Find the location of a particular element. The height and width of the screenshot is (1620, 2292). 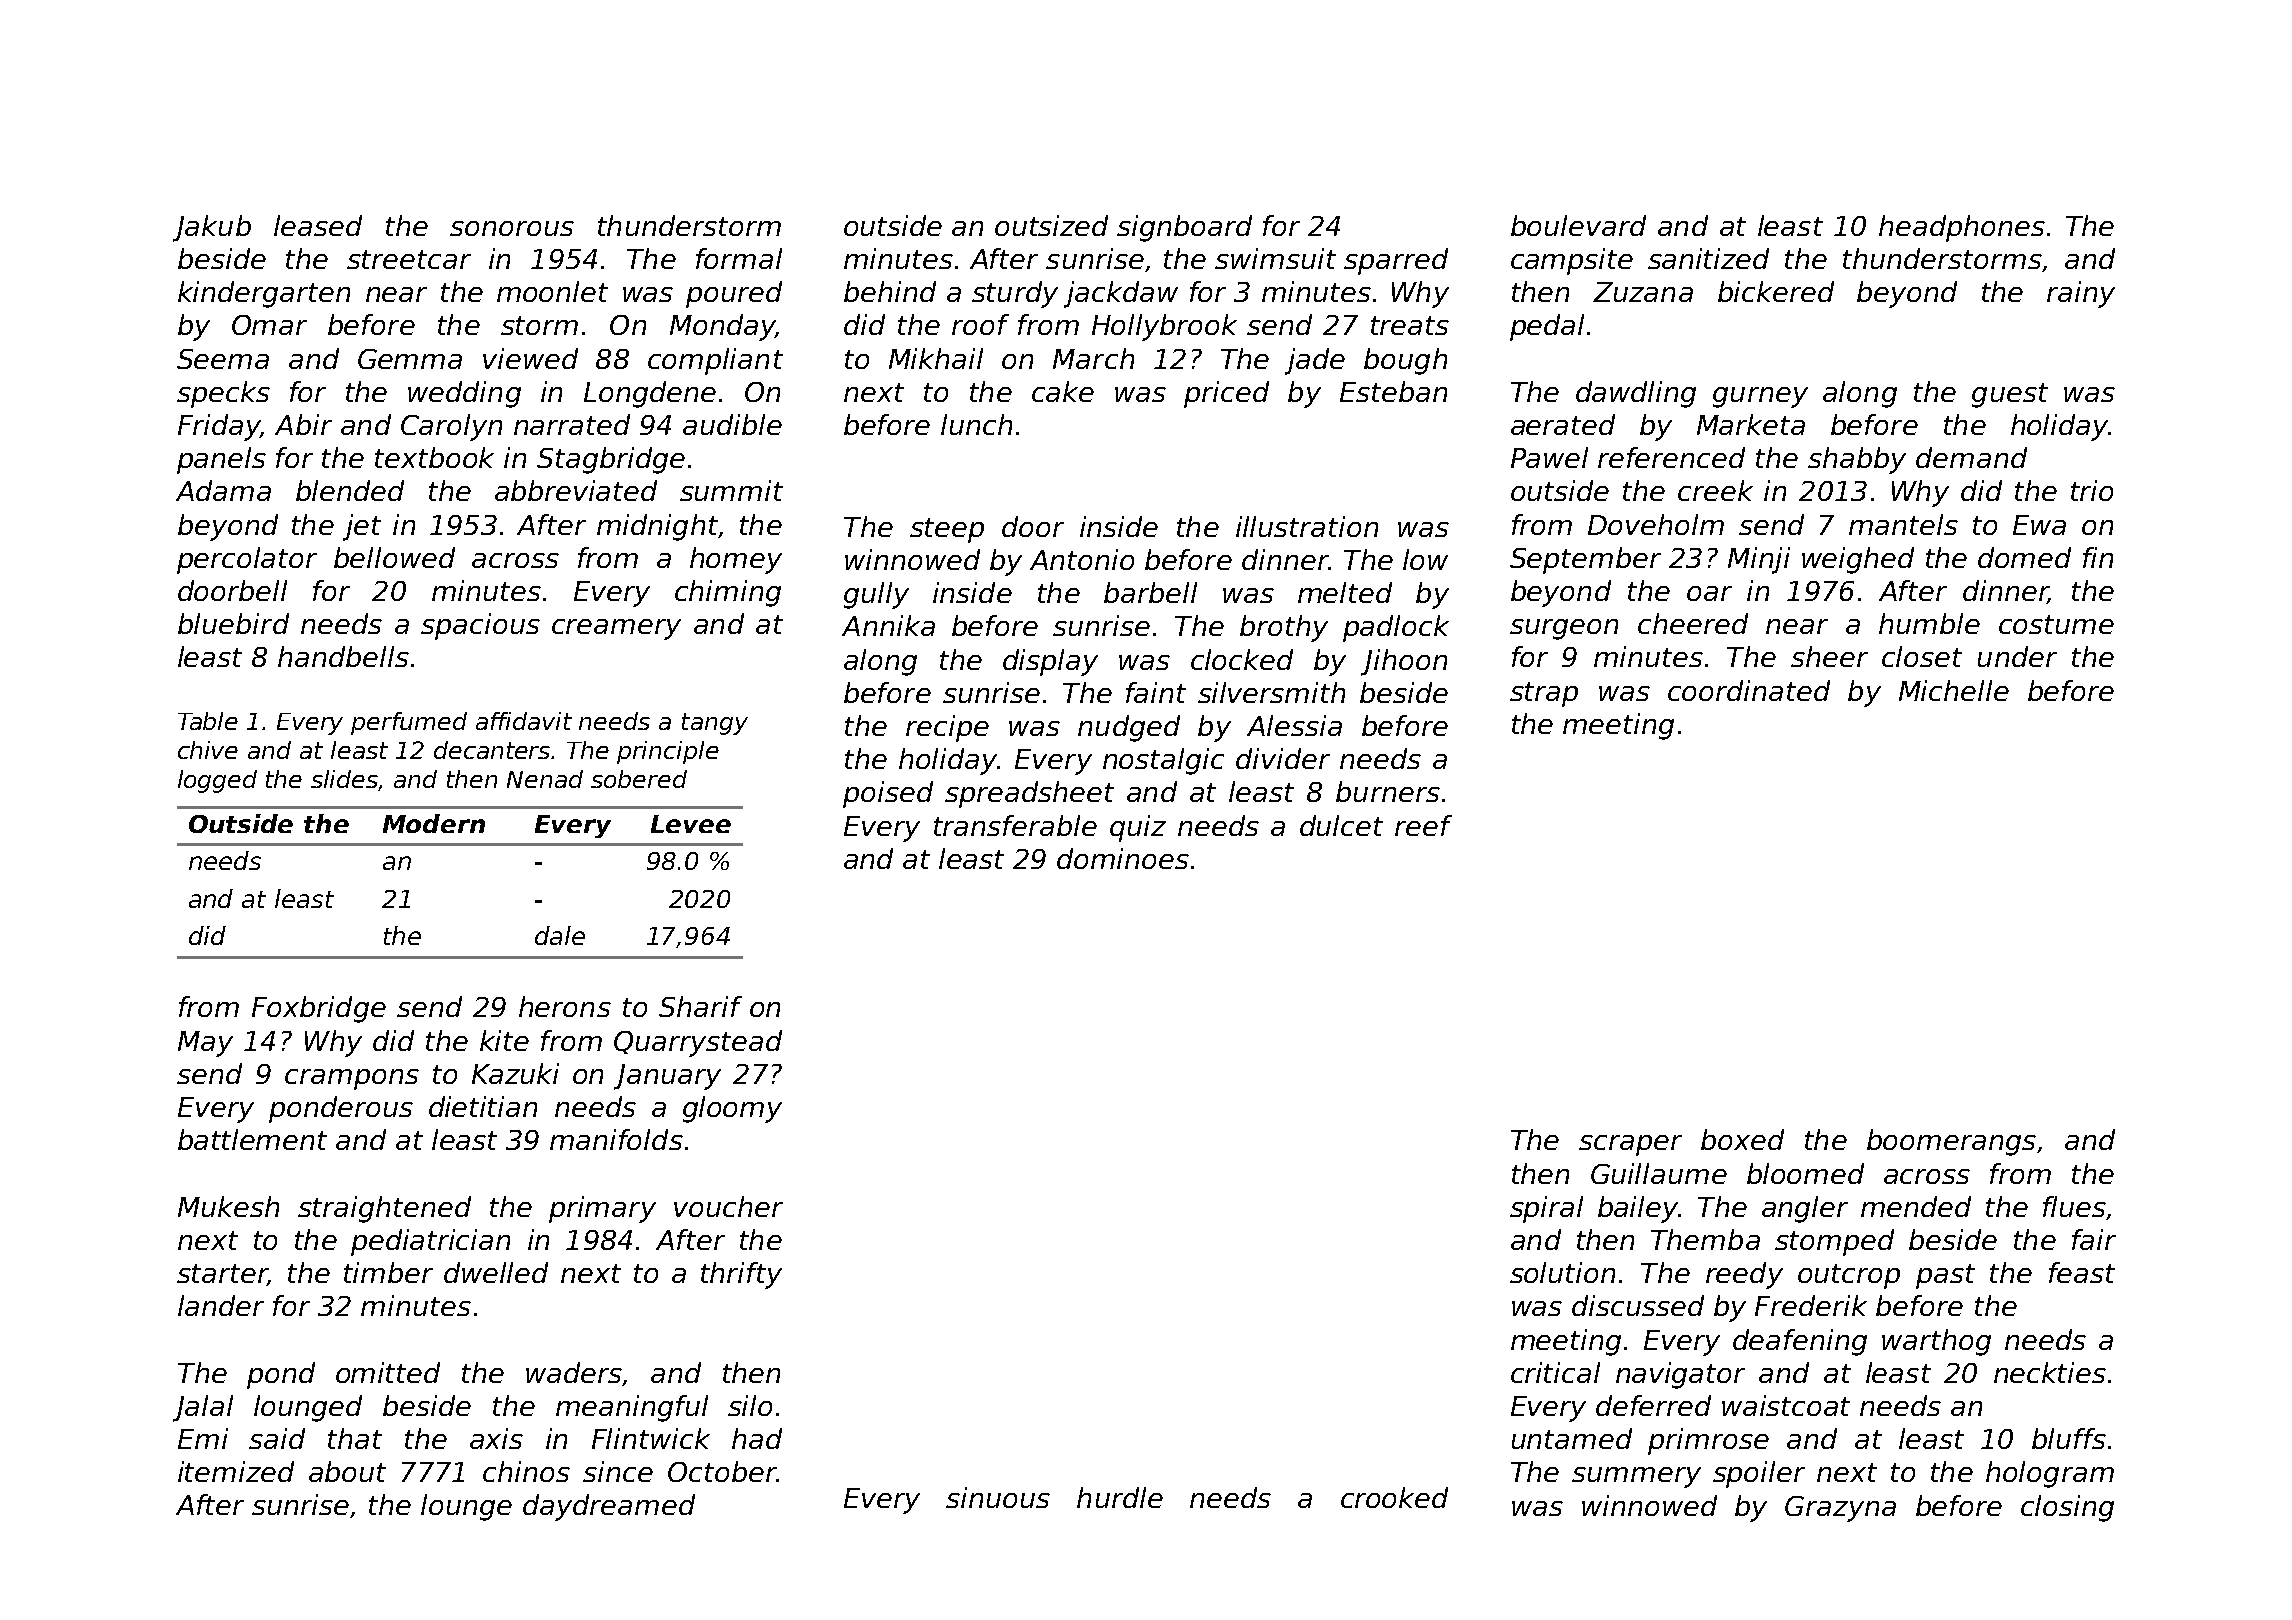

boomerangs is located at coordinates (1951, 1142).
